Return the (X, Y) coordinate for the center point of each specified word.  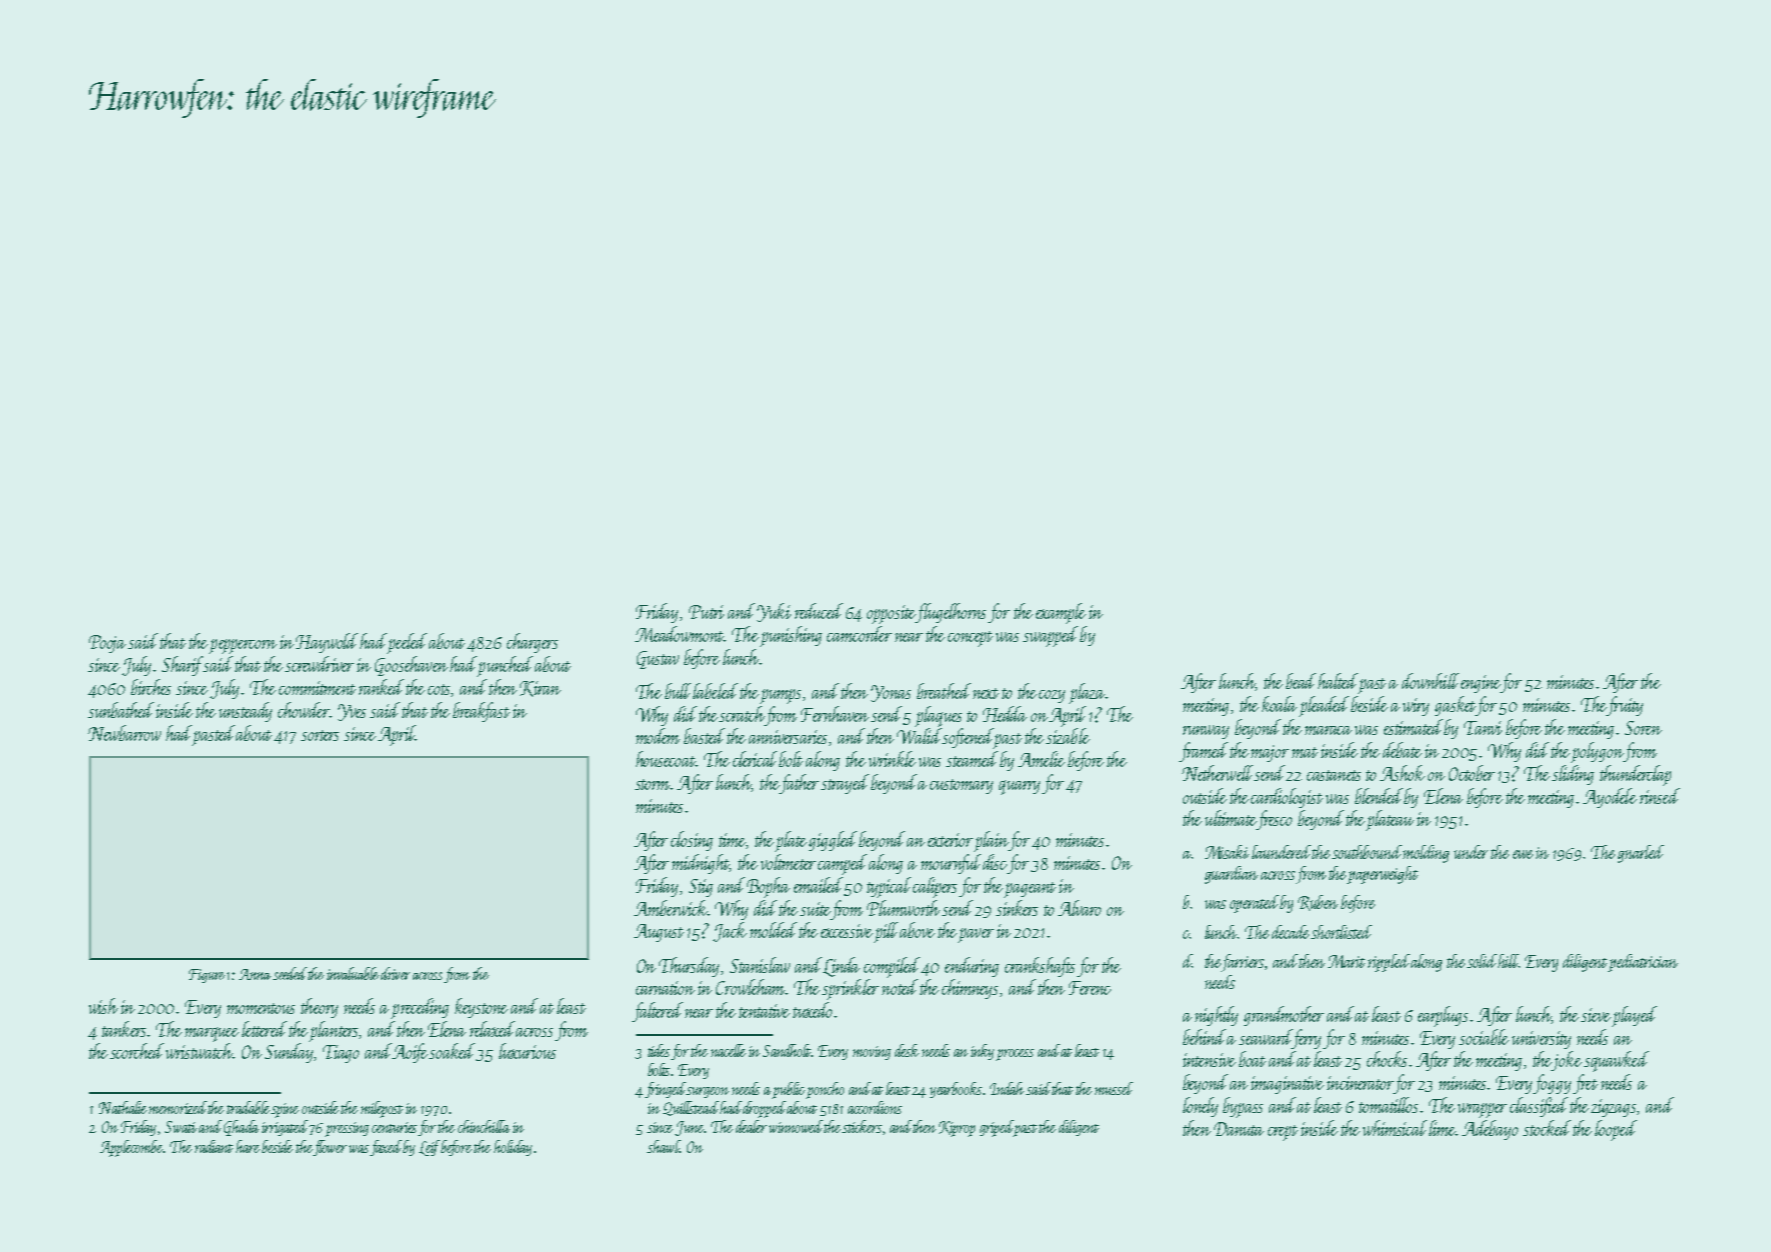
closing (692, 841)
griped (997, 1128)
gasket (1455, 706)
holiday (513, 1148)
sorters (320, 735)
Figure (207, 976)
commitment (317, 688)
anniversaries (788, 737)
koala (1279, 704)
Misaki (1227, 852)
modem (658, 736)
